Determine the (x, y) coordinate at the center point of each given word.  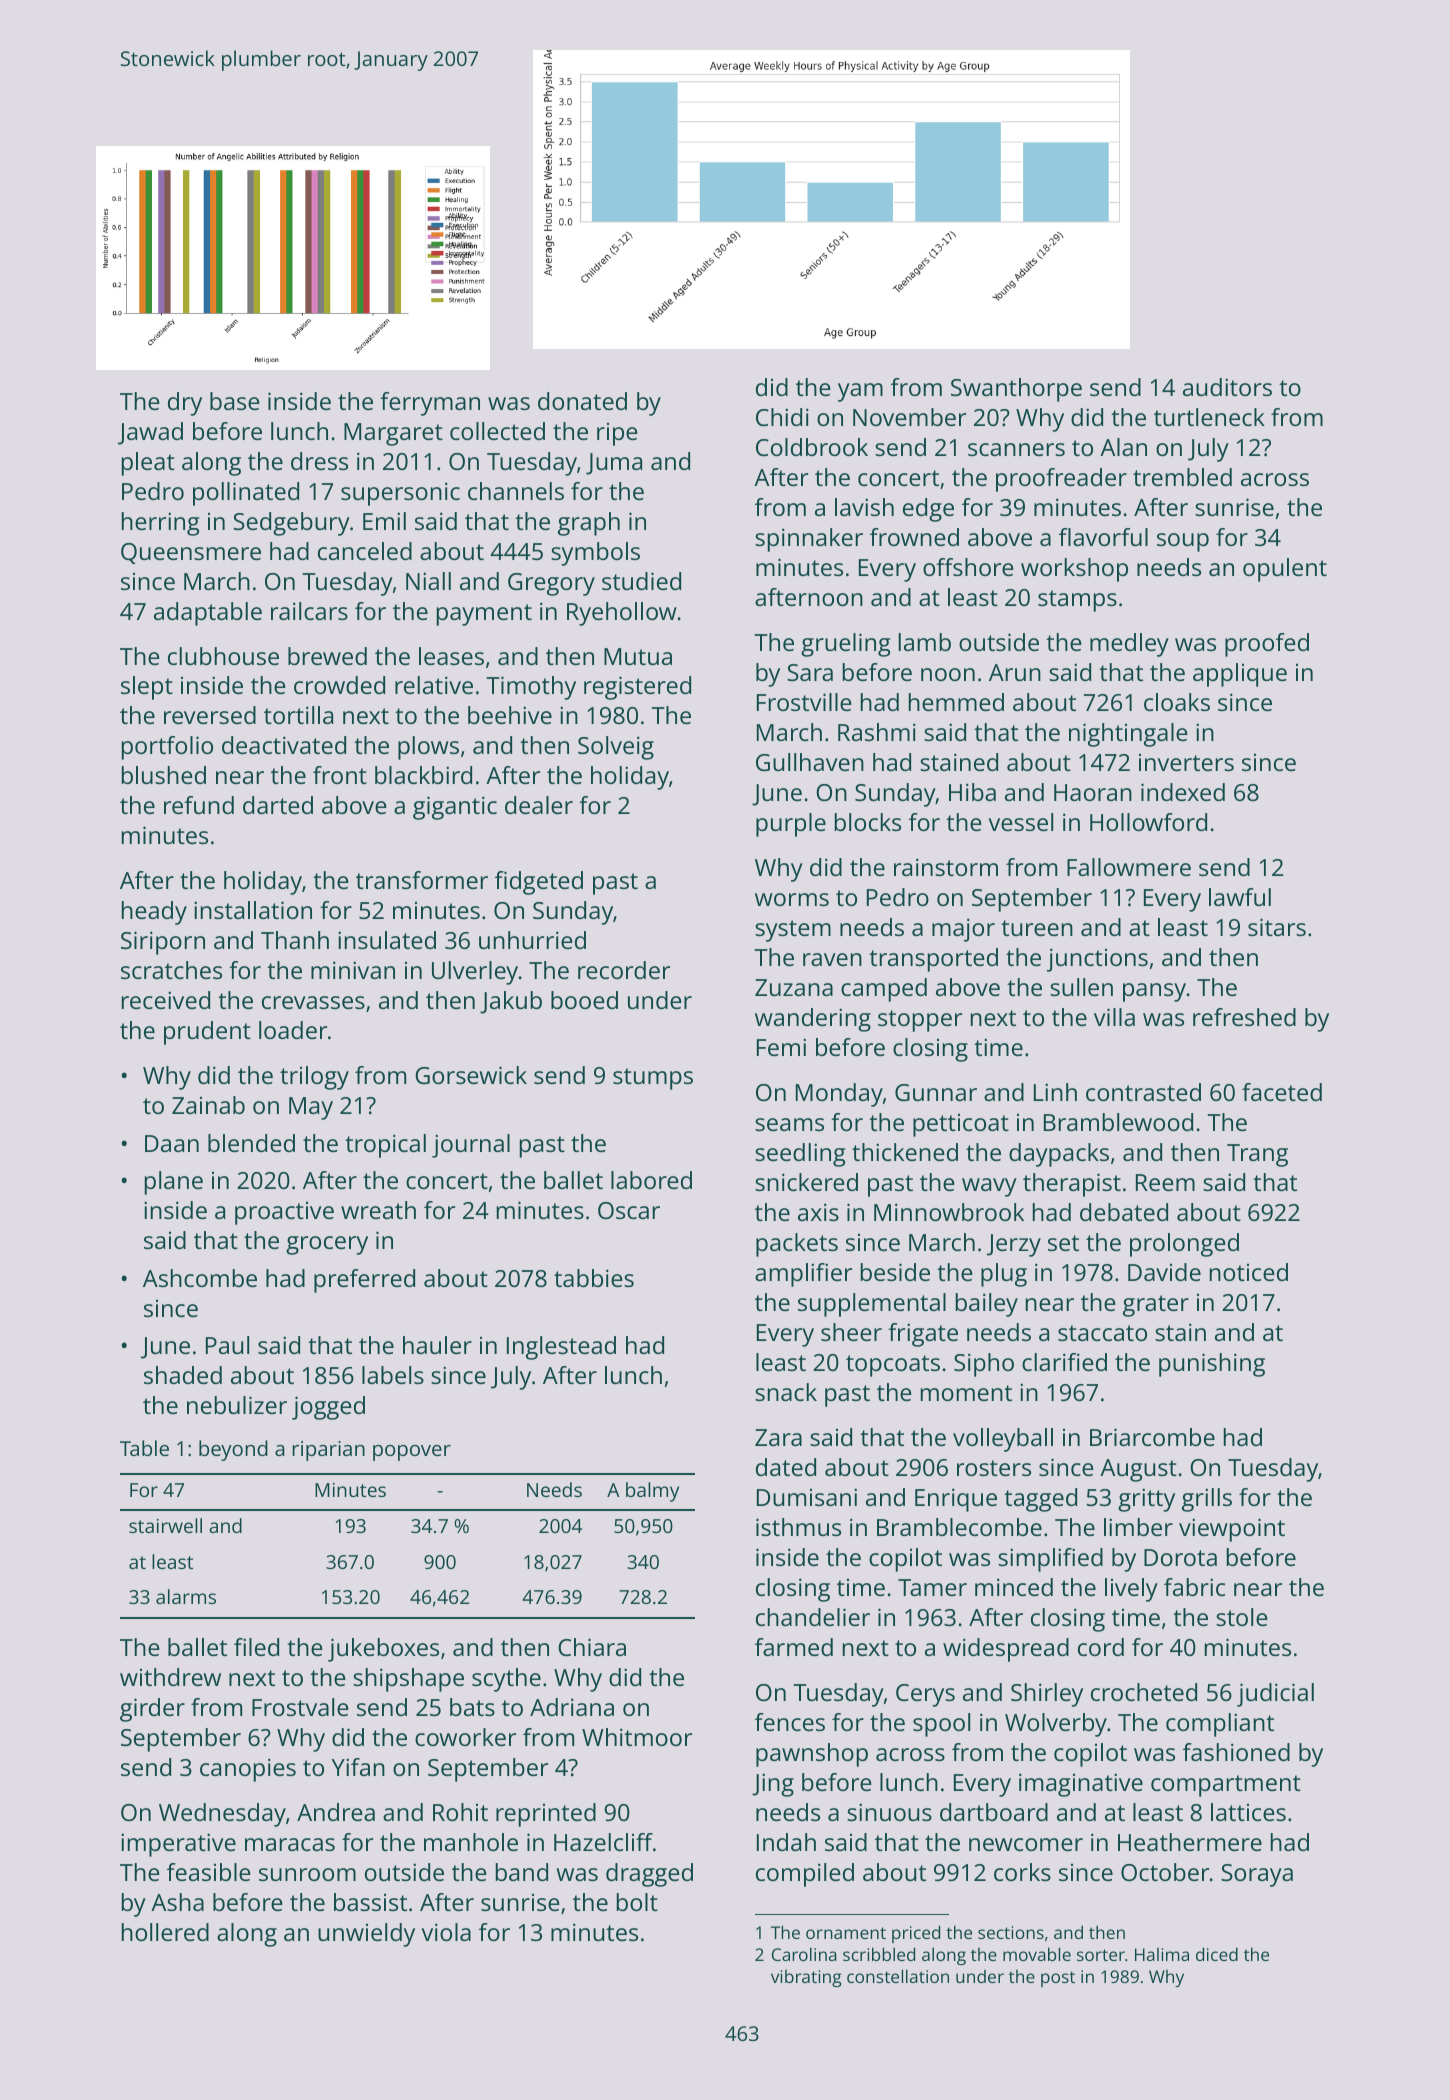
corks (1022, 1872)
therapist (1072, 1185)
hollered (165, 1932)
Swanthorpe (1016, 390)
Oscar (629, 1210)
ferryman (430, 404)
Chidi (782, 417)
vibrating (806, 1978)
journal (471, 1146)
